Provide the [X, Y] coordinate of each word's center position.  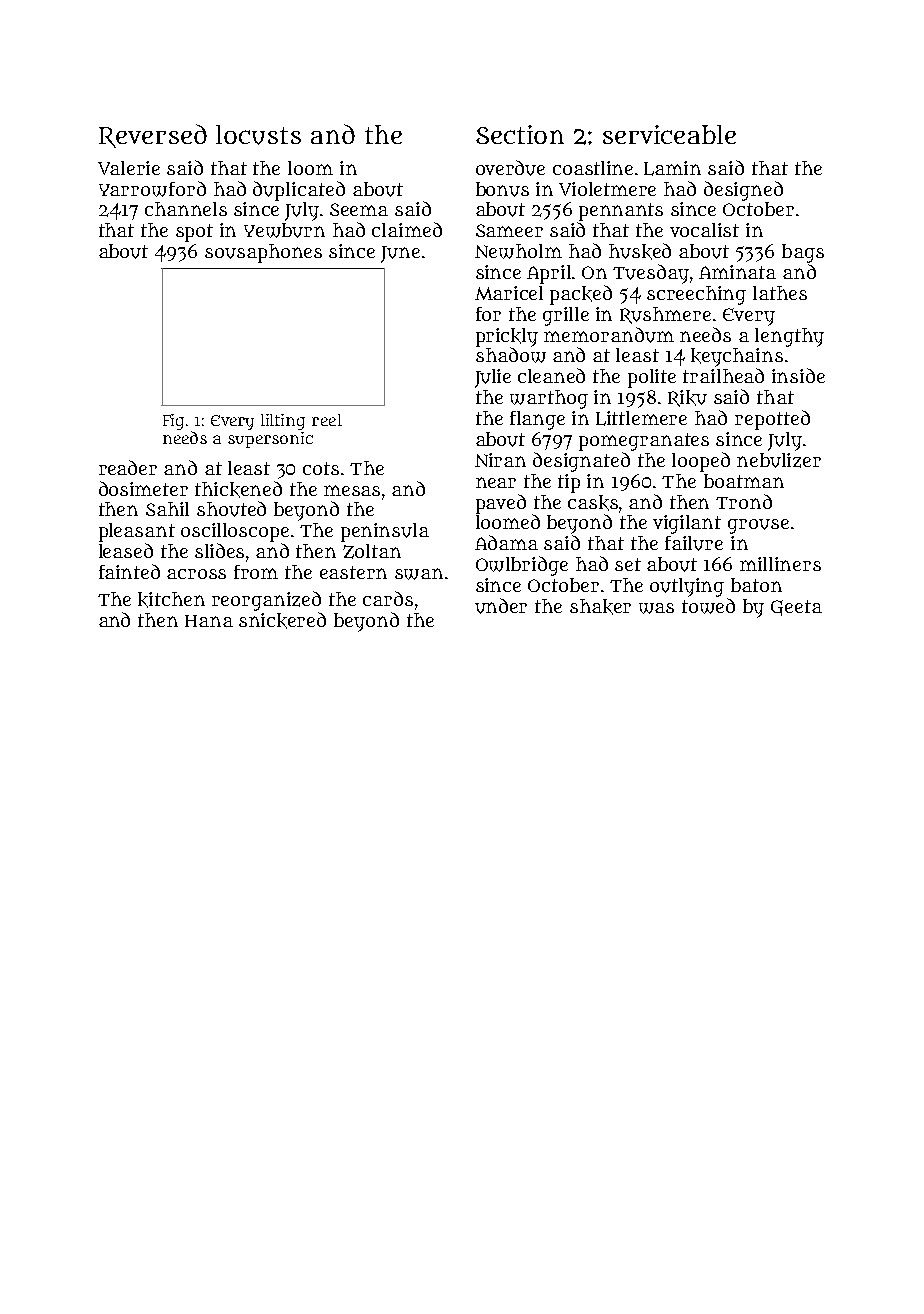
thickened [238, 489]
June [400, 254]
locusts [258, 135]
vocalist [704, 230]
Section [520, 134]
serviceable [669, 134]
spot [194, 233]
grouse [758, 526]
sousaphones [263, 253]
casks [593, 503]
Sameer [509, 230]
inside [798, 375]
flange [537, 420]
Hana [209, 621]
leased [126, 550]
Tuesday [651, 274]
